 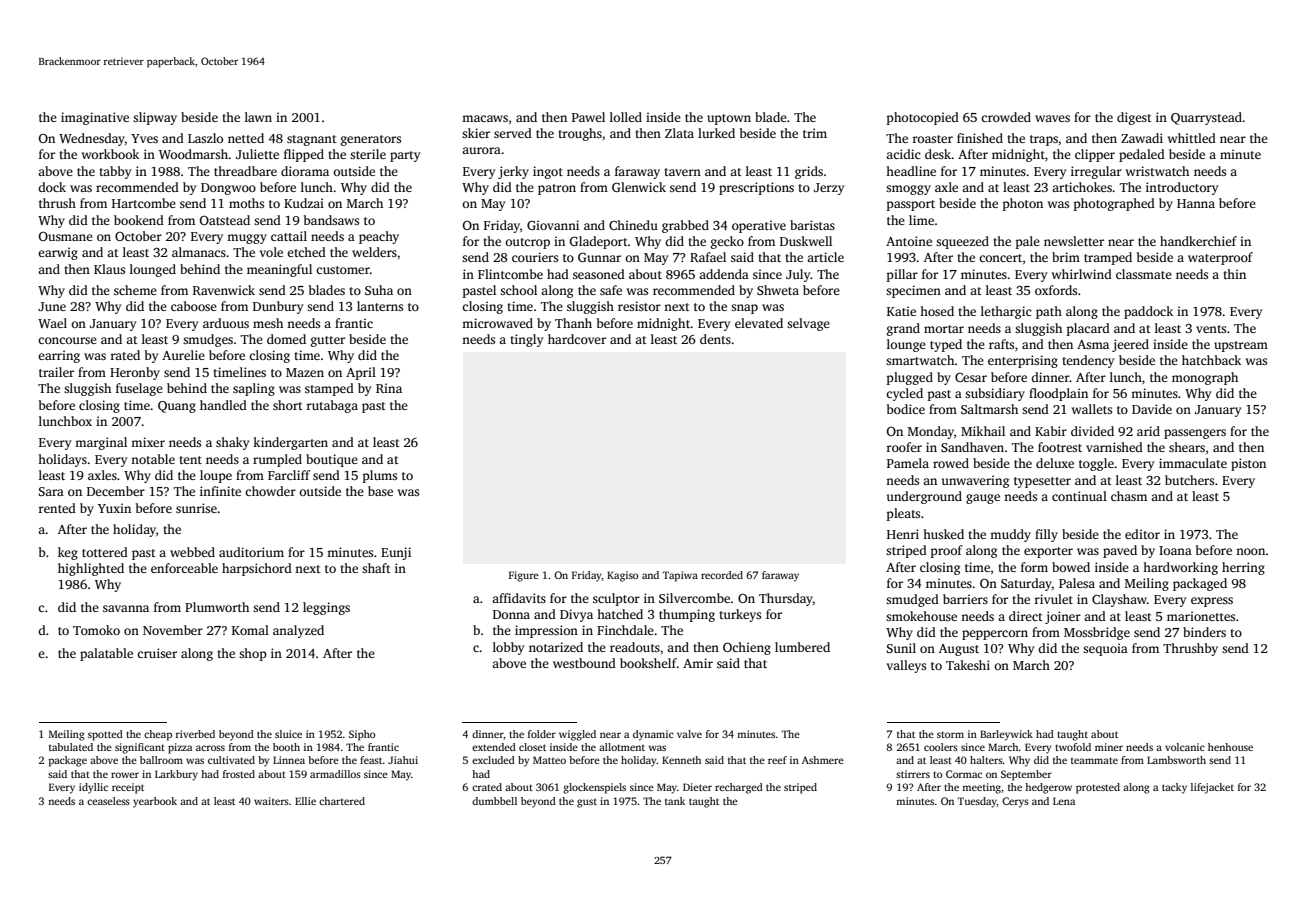 What do you see at coordinates (689, 734) in the page?
I see `valve` at bounding box center [689, 734].
